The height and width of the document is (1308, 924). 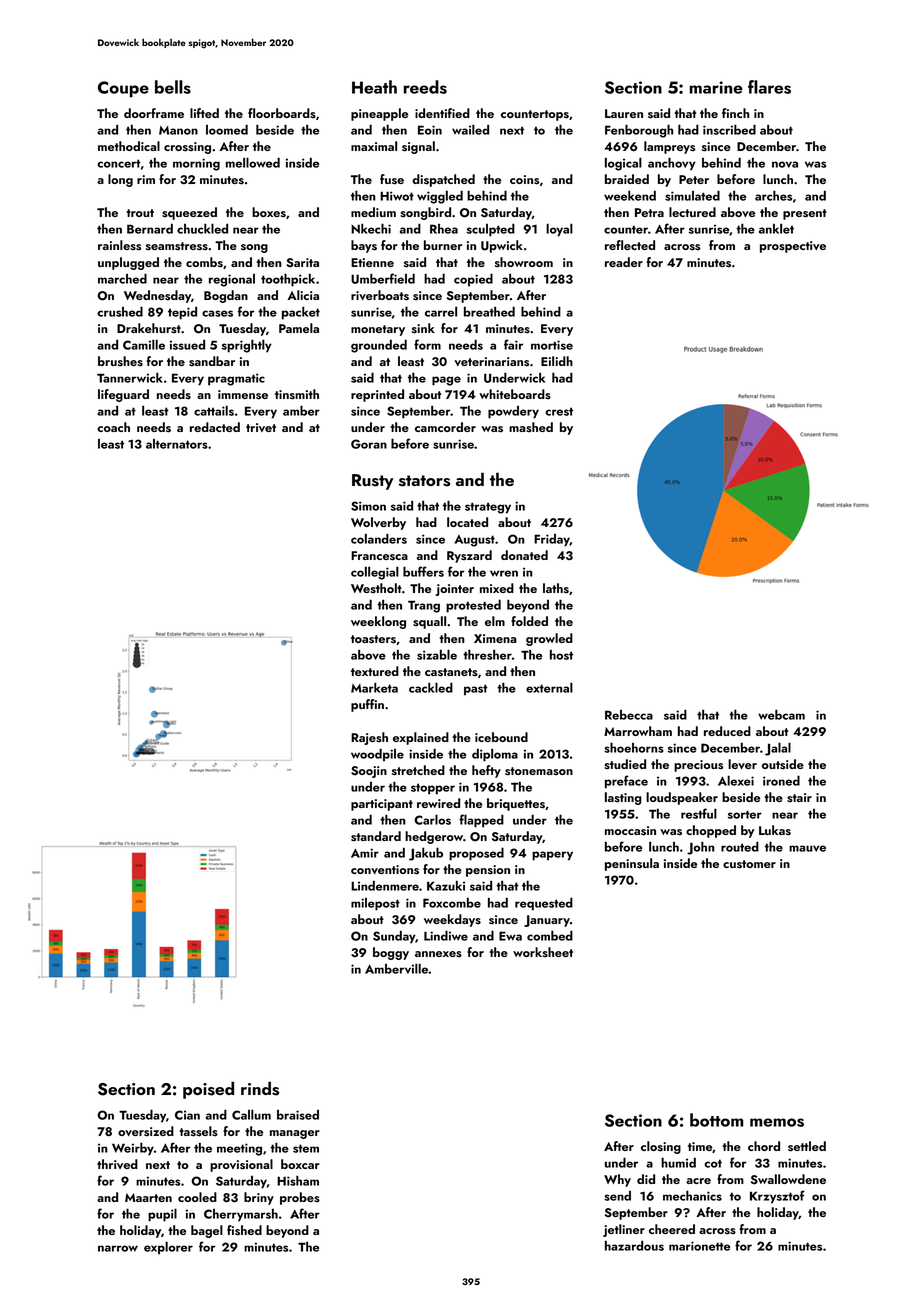 I want to click on milepost, so click(x=375, y=904).
